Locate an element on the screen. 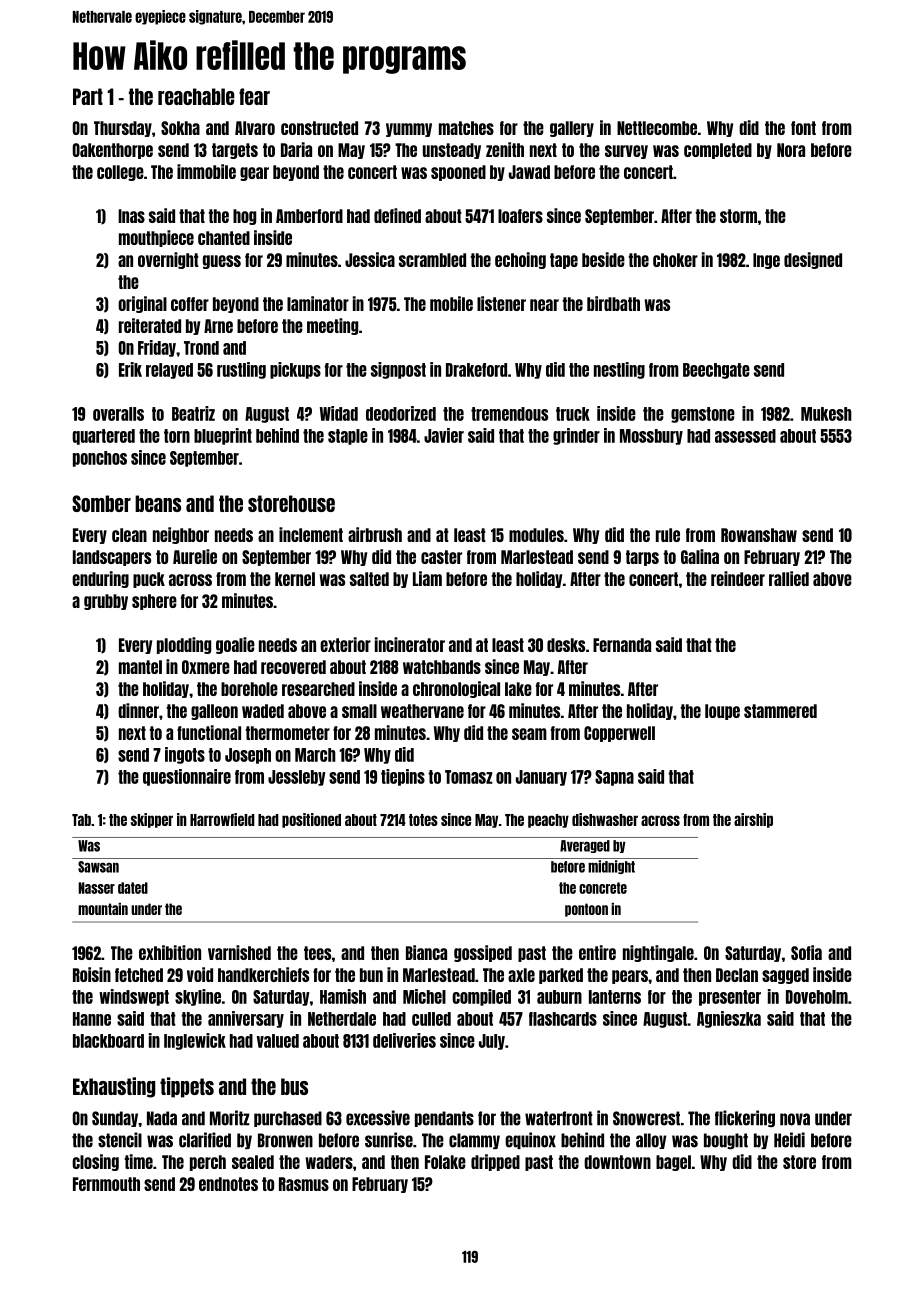 Image resolution: width=924 pixels, height=1308 pixels. matches is located at coordinates (466, 128).
